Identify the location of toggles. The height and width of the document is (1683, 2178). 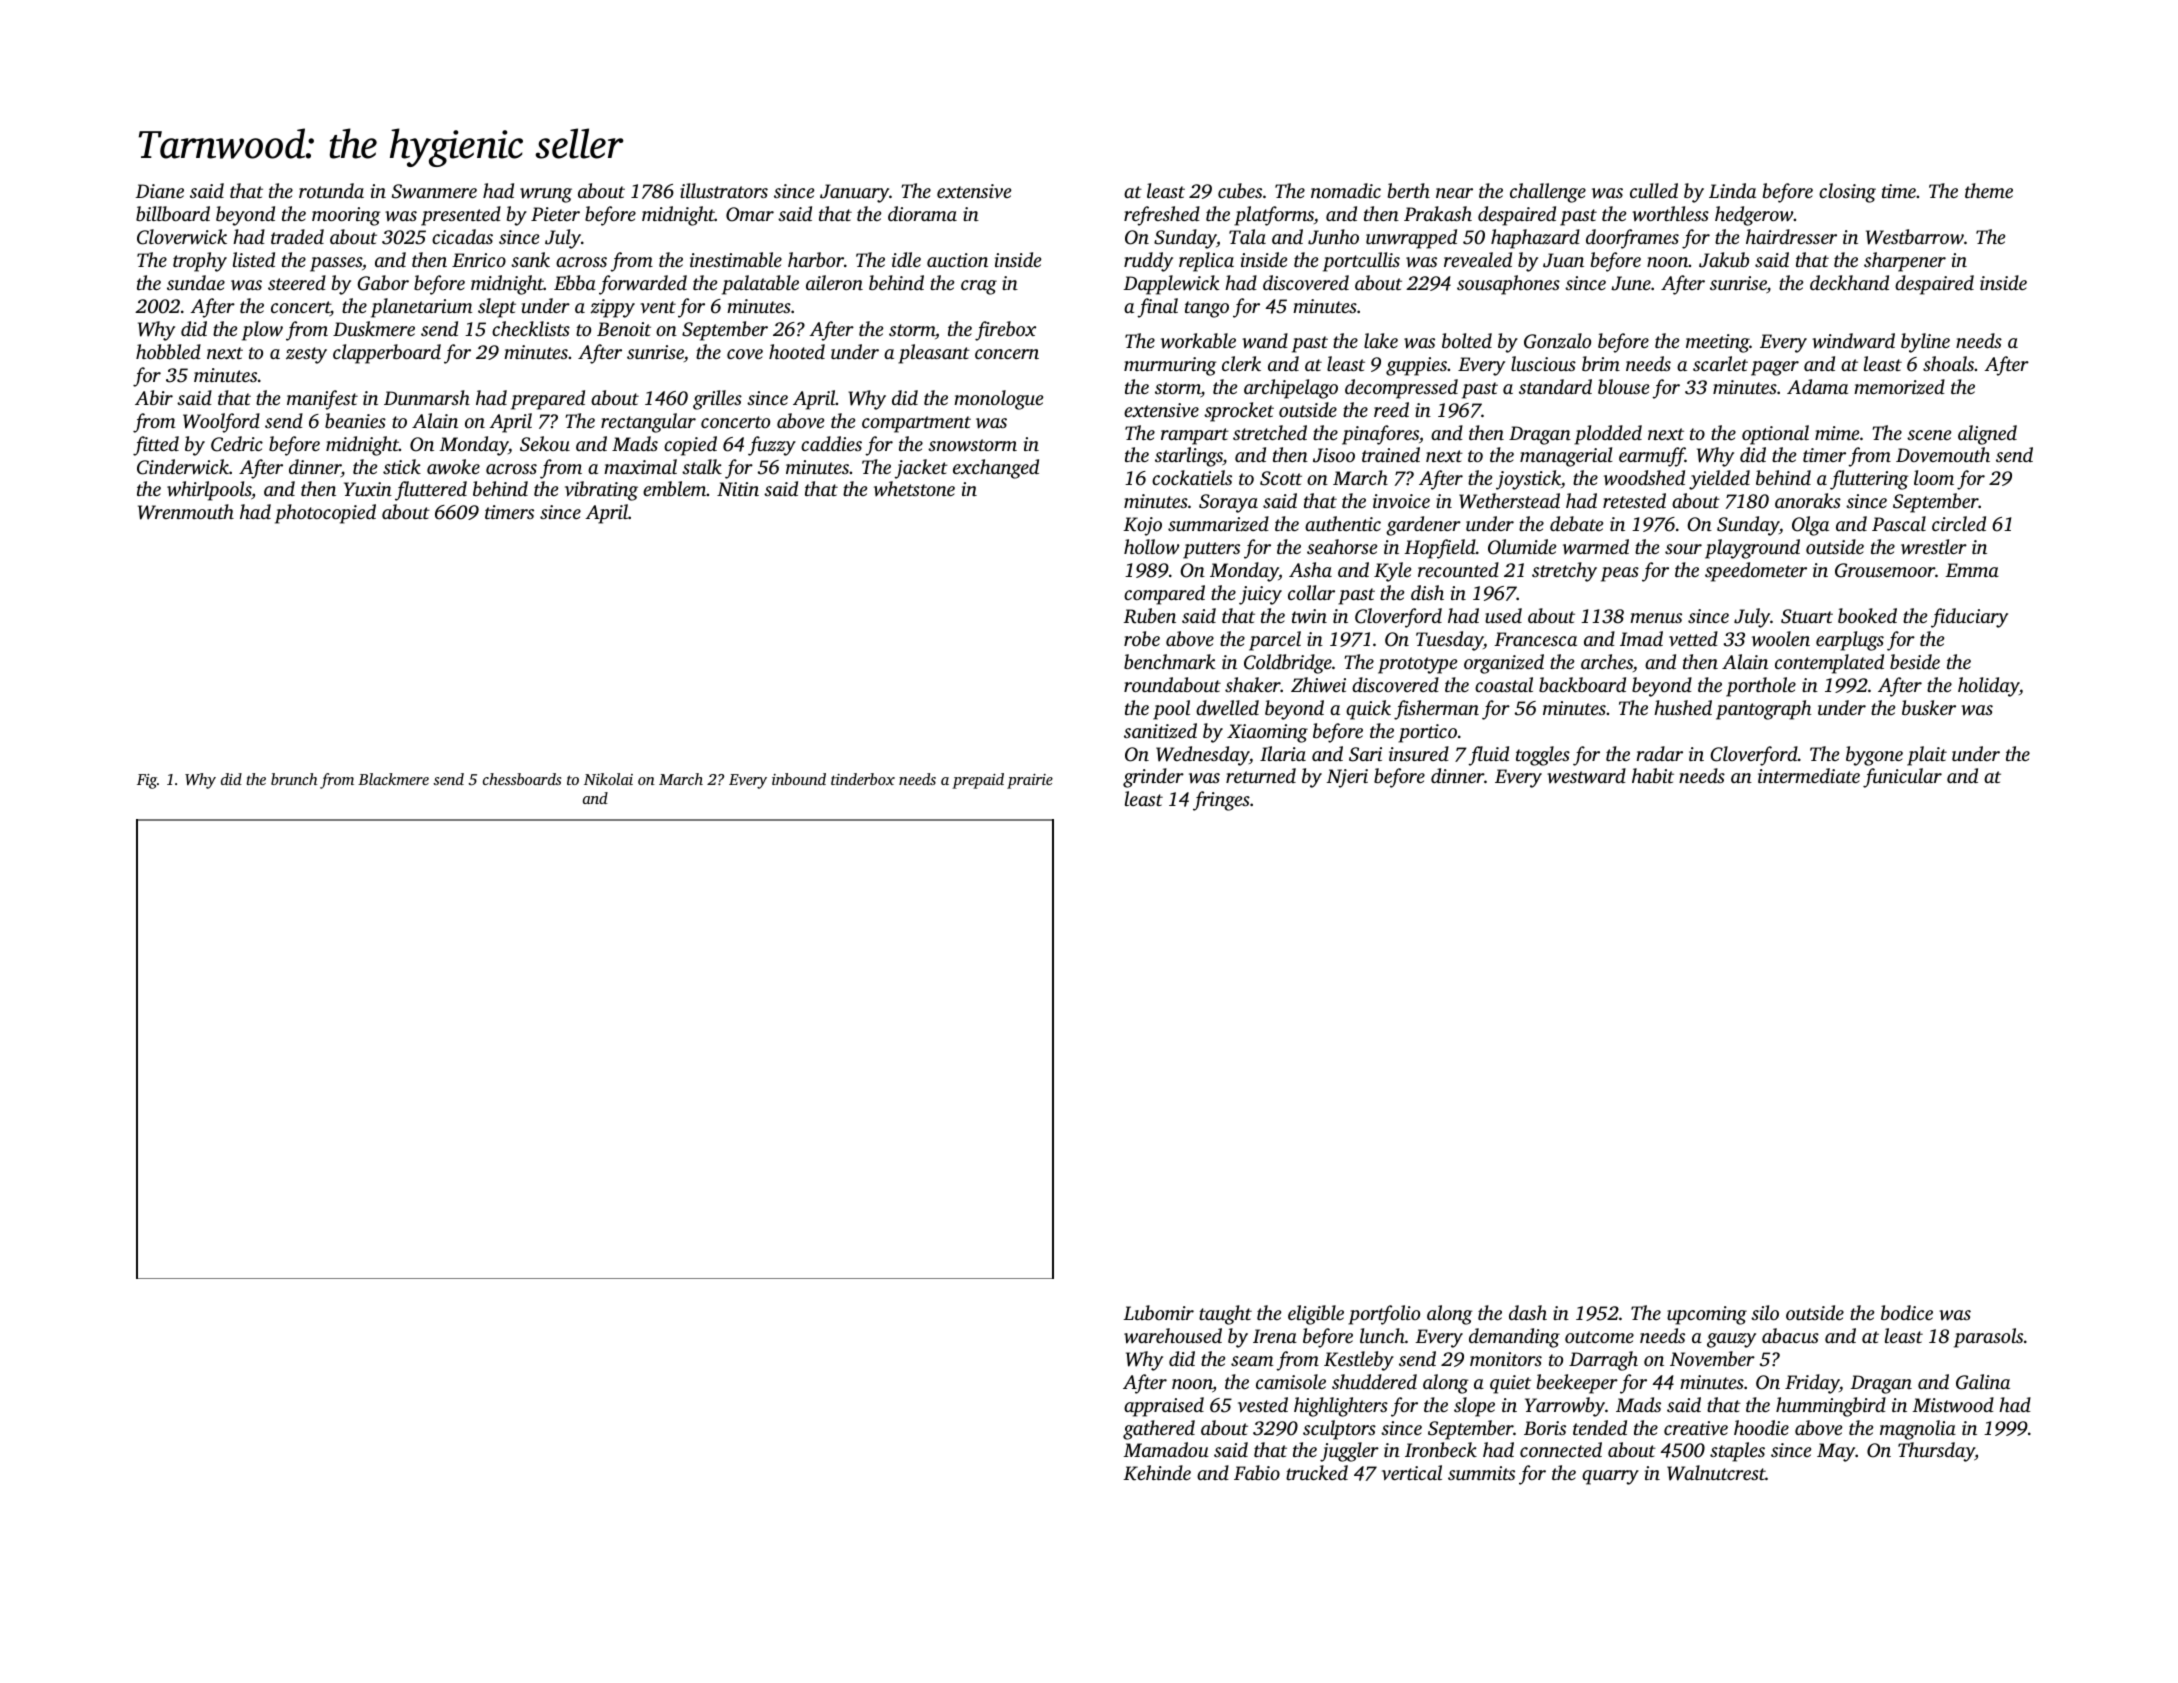
(1543, 756).
